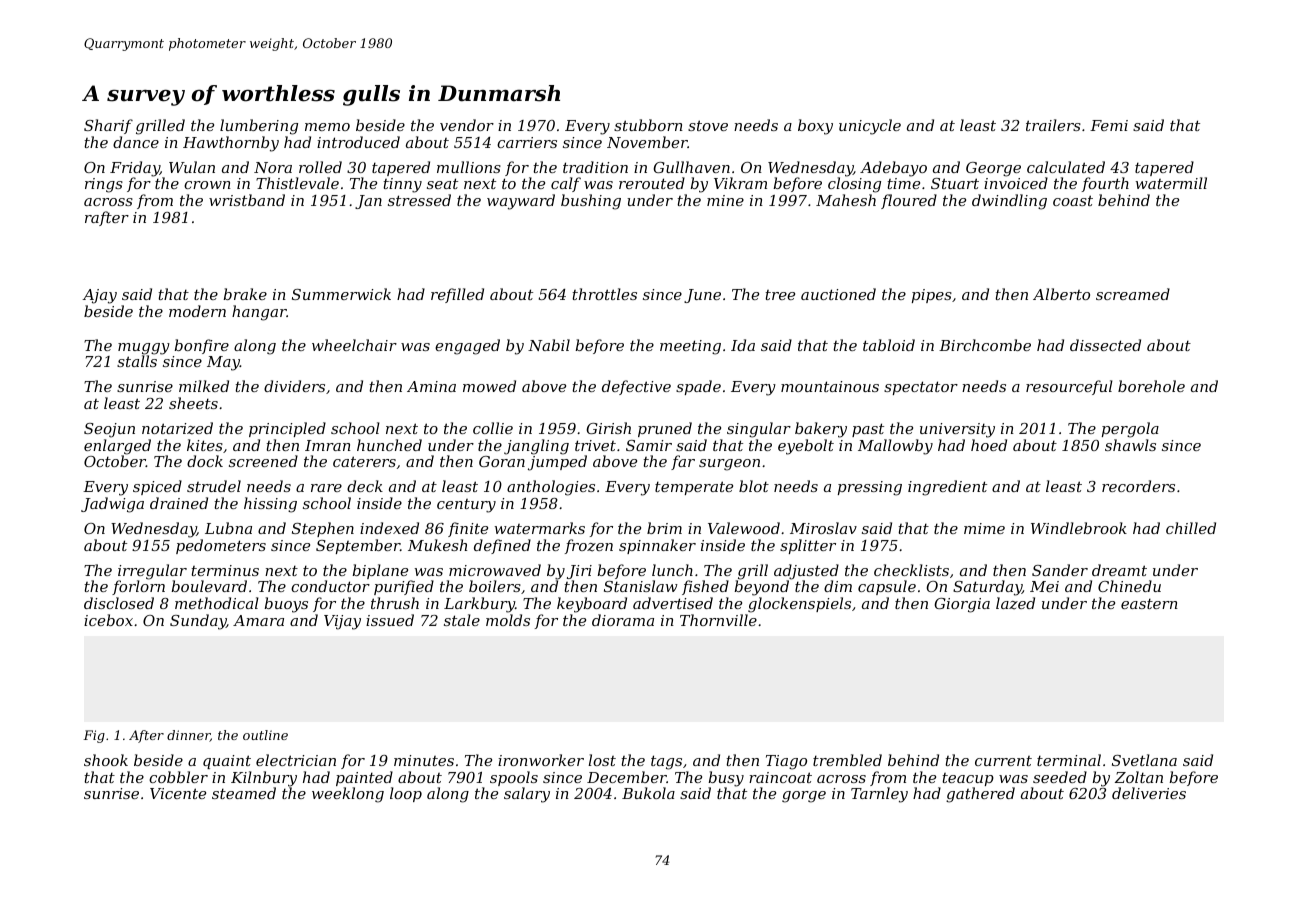 The height and width of the screenshot is (924, 1308). What do you see at coordinates (1144, 760) in the screenshot?
I see `Svetlana` at bounding box center [1144, 760].
